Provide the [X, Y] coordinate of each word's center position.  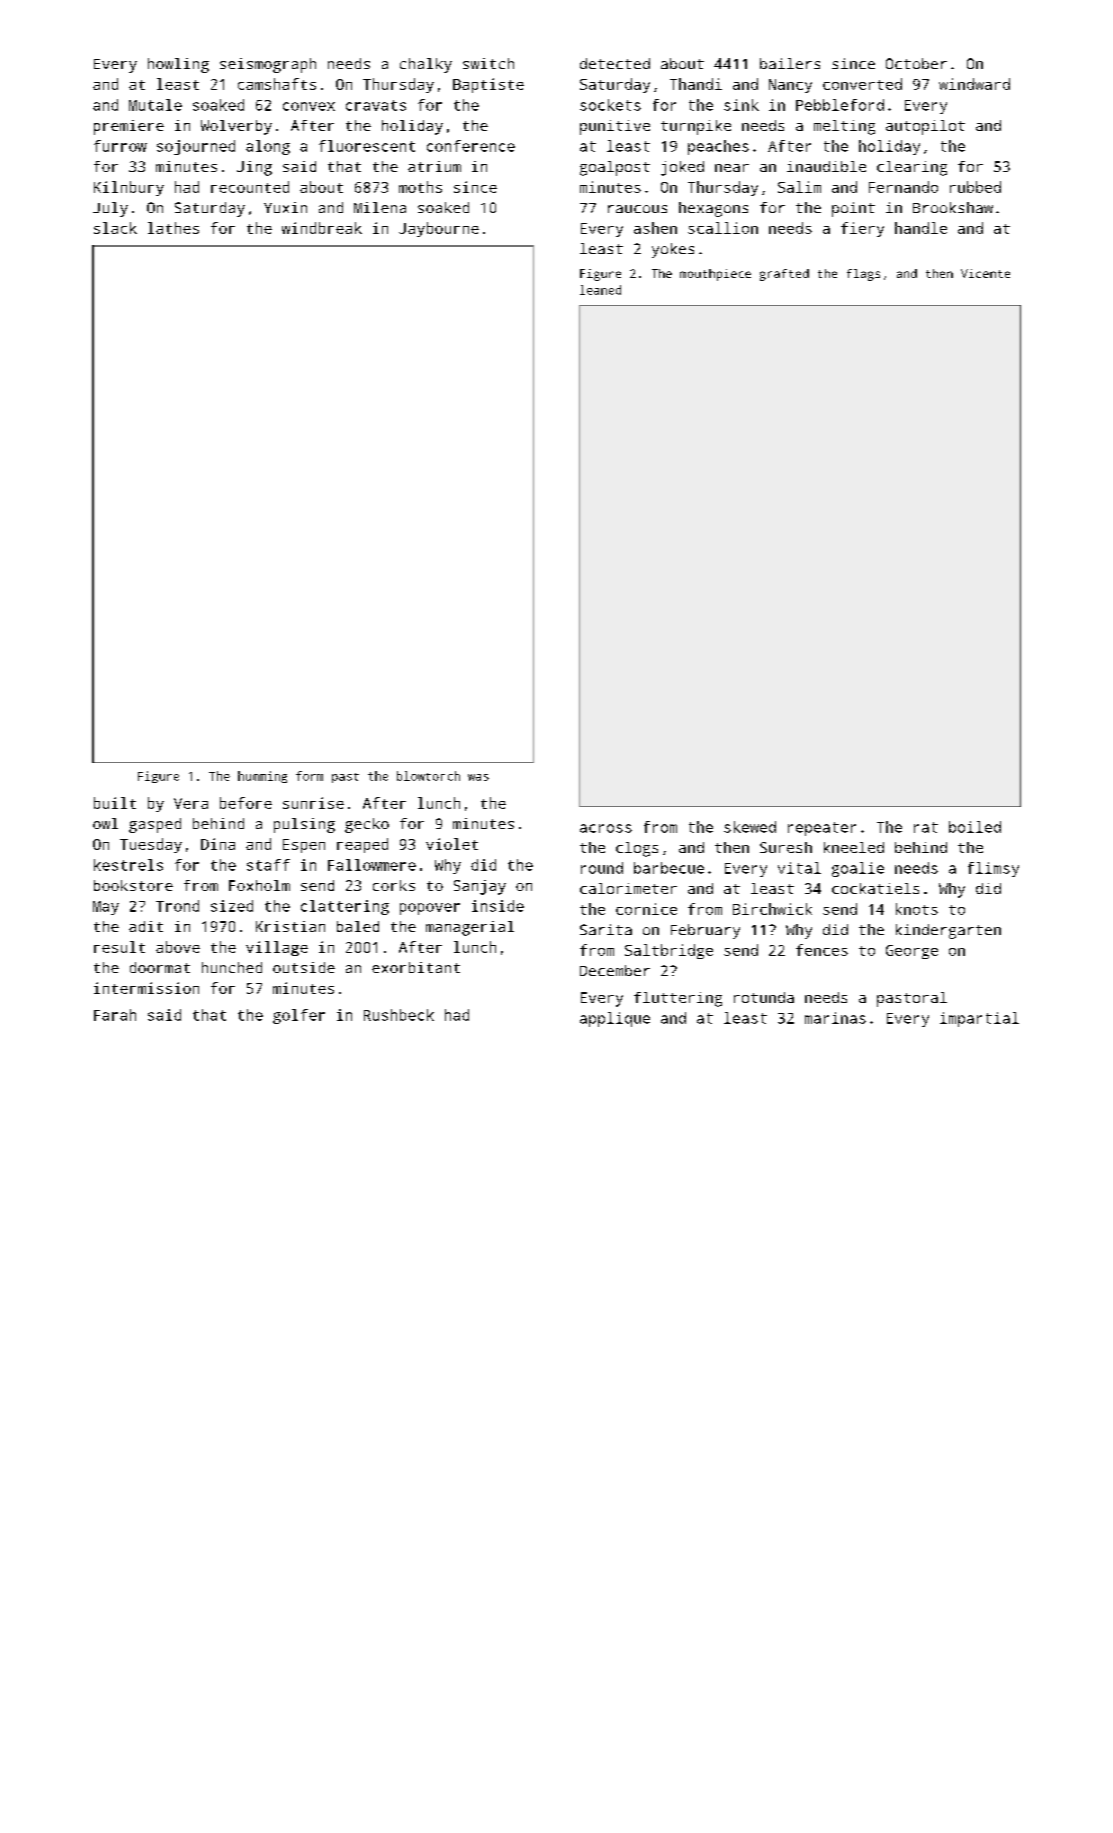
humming [262, 777]
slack [115, 228]
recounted [250, 187]
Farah [115, 1015]
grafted [784, 275]
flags [863, 275]
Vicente [985, 273]
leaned [600, 290]
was [478, 777]
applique [615, 1019]
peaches [718, 147]
